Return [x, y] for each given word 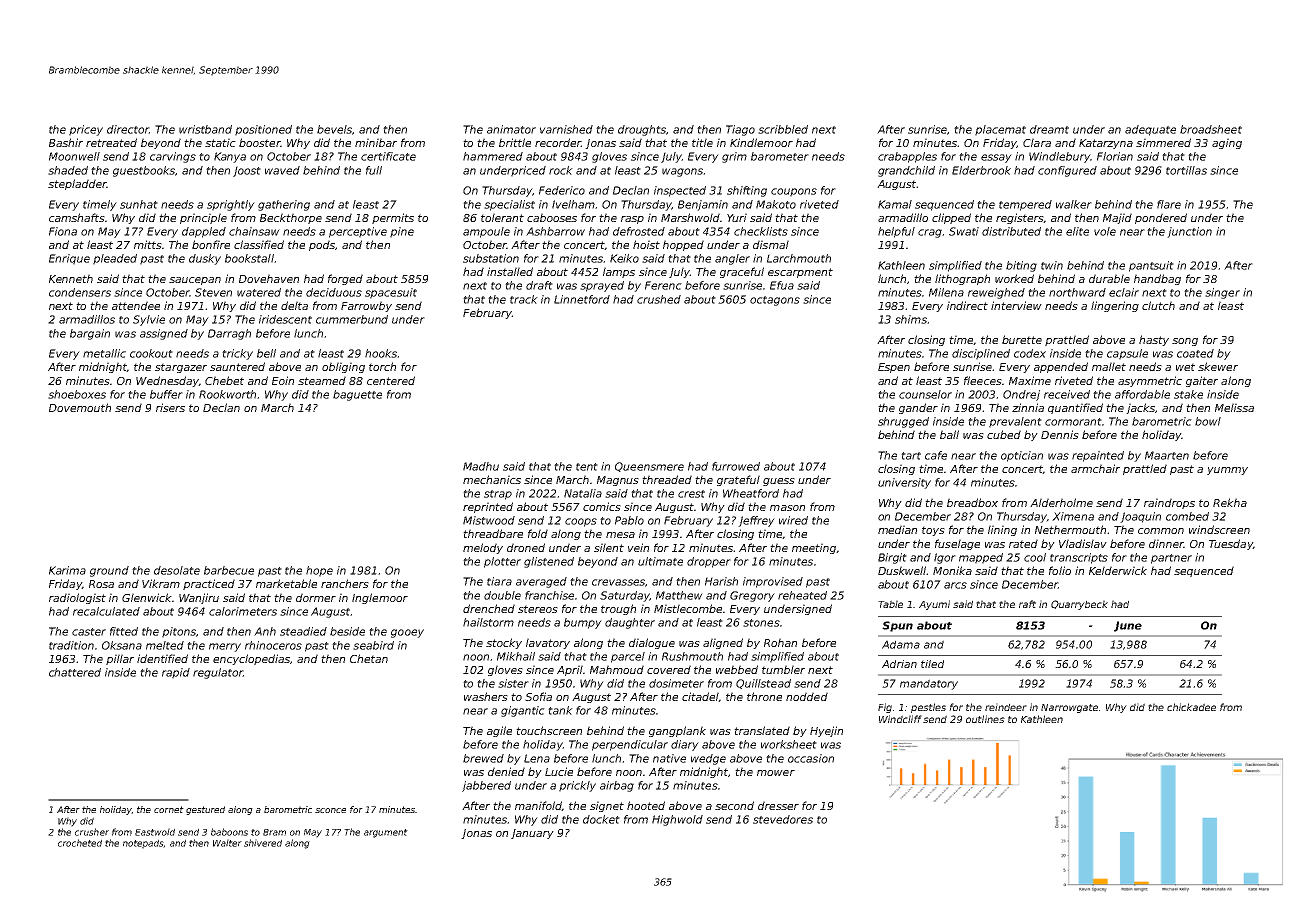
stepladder [77, 184]
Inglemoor [380, 598]
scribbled [783, 129]
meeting [814, 548]
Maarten [1167, 455]
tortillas [1186, 170]
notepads [143, 844]
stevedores [783, 819]
